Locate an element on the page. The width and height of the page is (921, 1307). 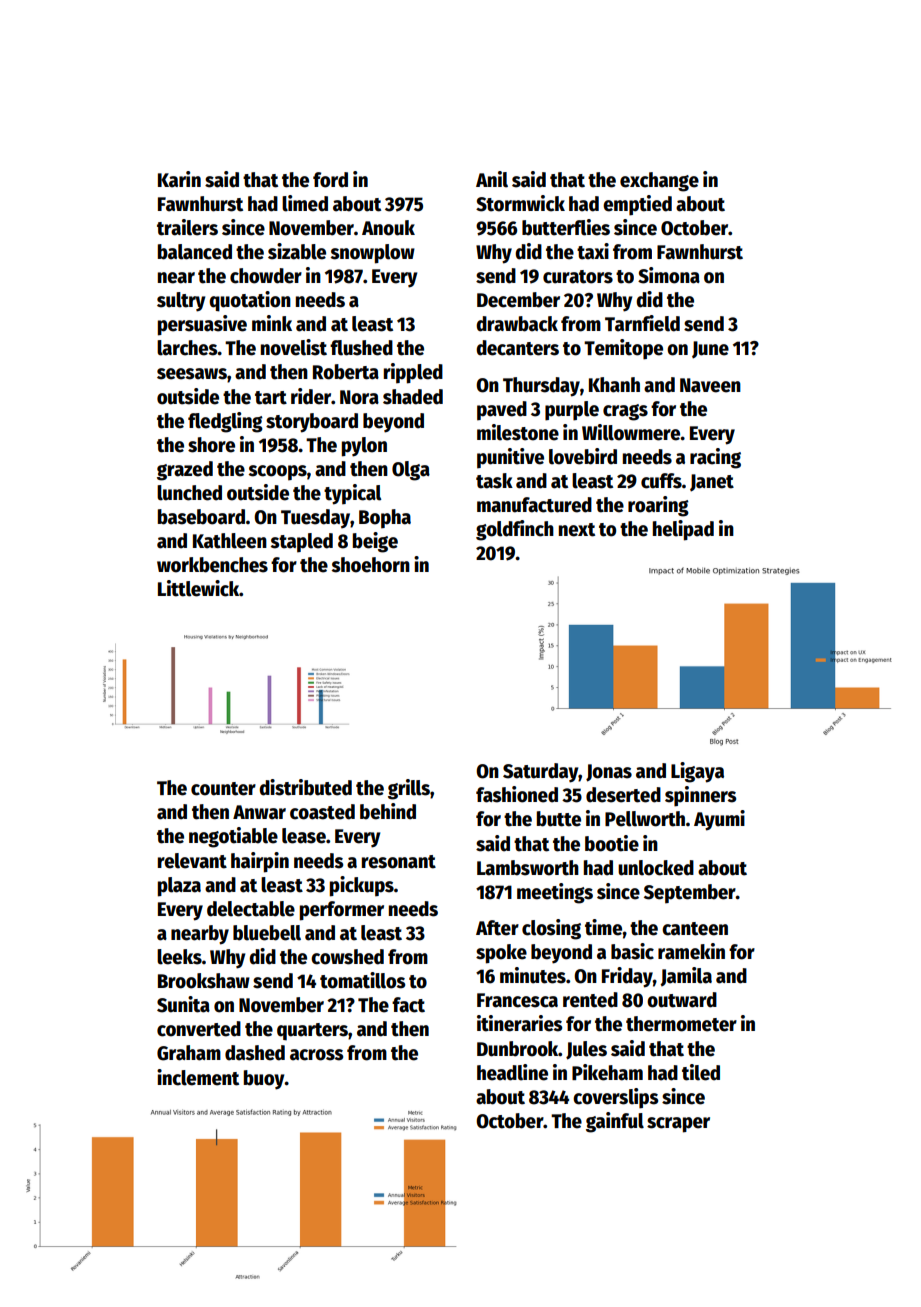
gainful is located at coordinates (615, 1122).
